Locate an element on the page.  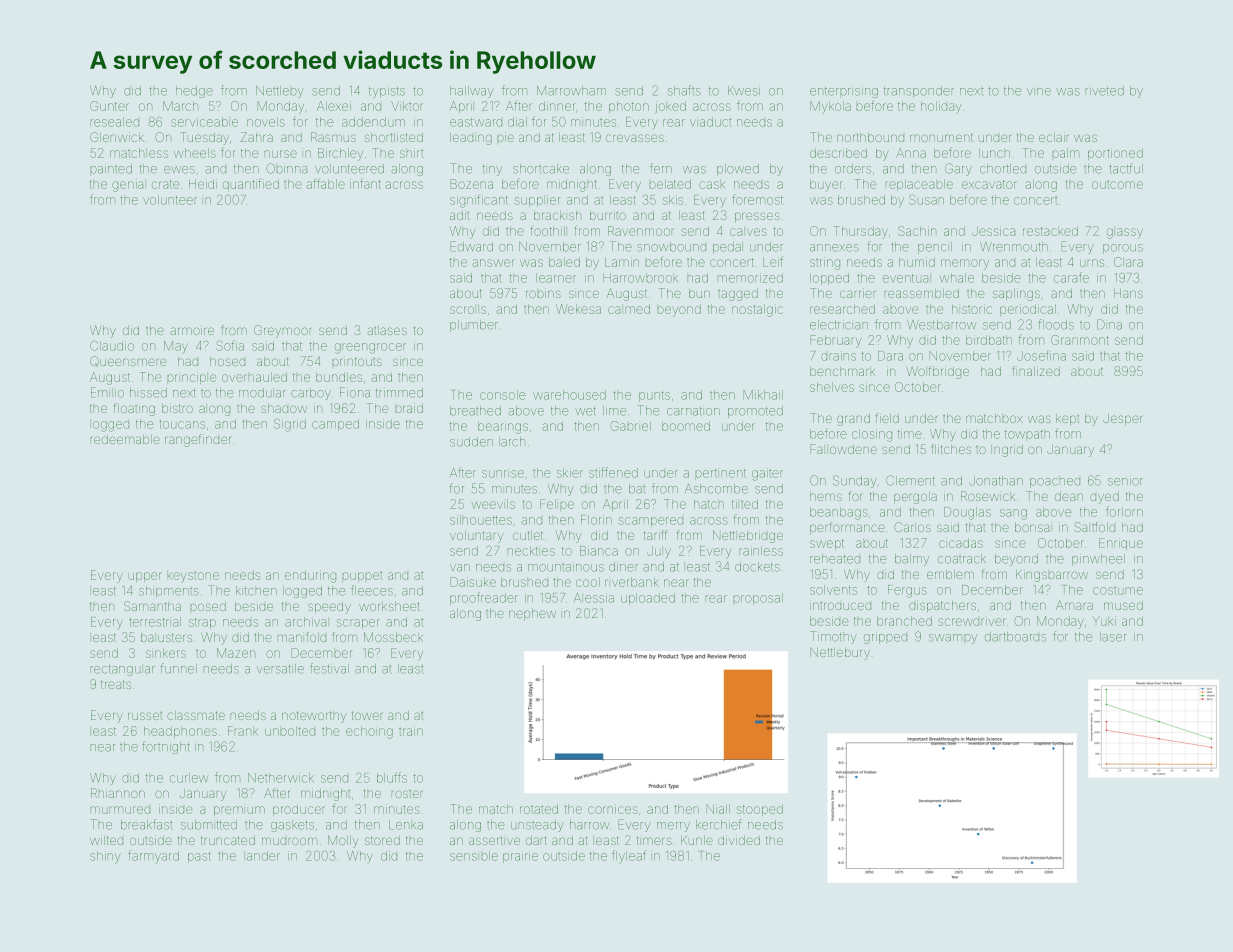
farmyard is located at coordinates (153, 856).
